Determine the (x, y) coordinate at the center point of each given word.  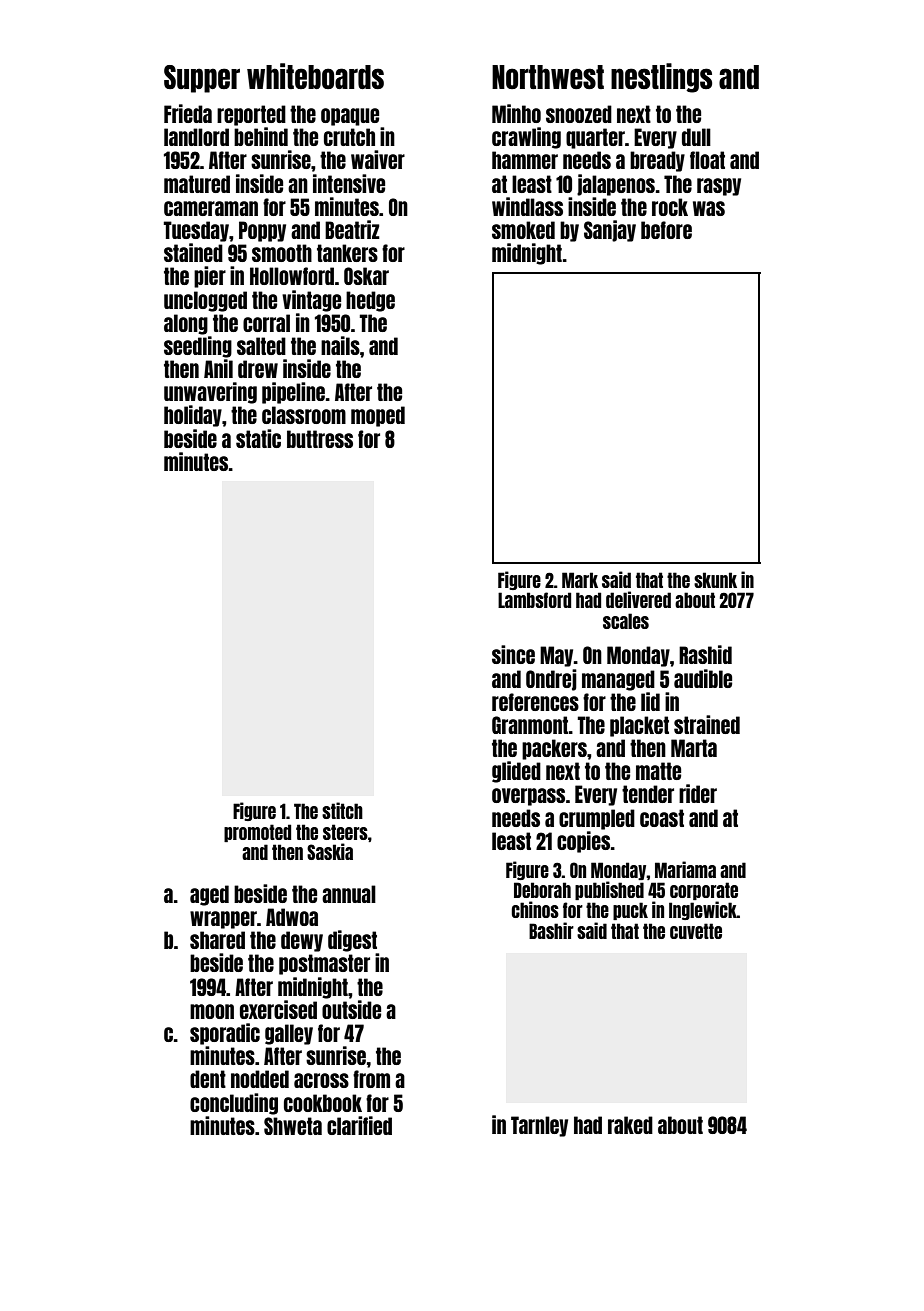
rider (698, 793)
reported (251, 115)
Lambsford (534, 600)
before (666, 230)
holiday (193, 416)
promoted (257, 833)
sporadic (225, 1034)
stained (193, 252)
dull (696, 137)
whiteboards (315, 76)
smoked (523, 230)
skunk (715, 580)
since (513, 654)
